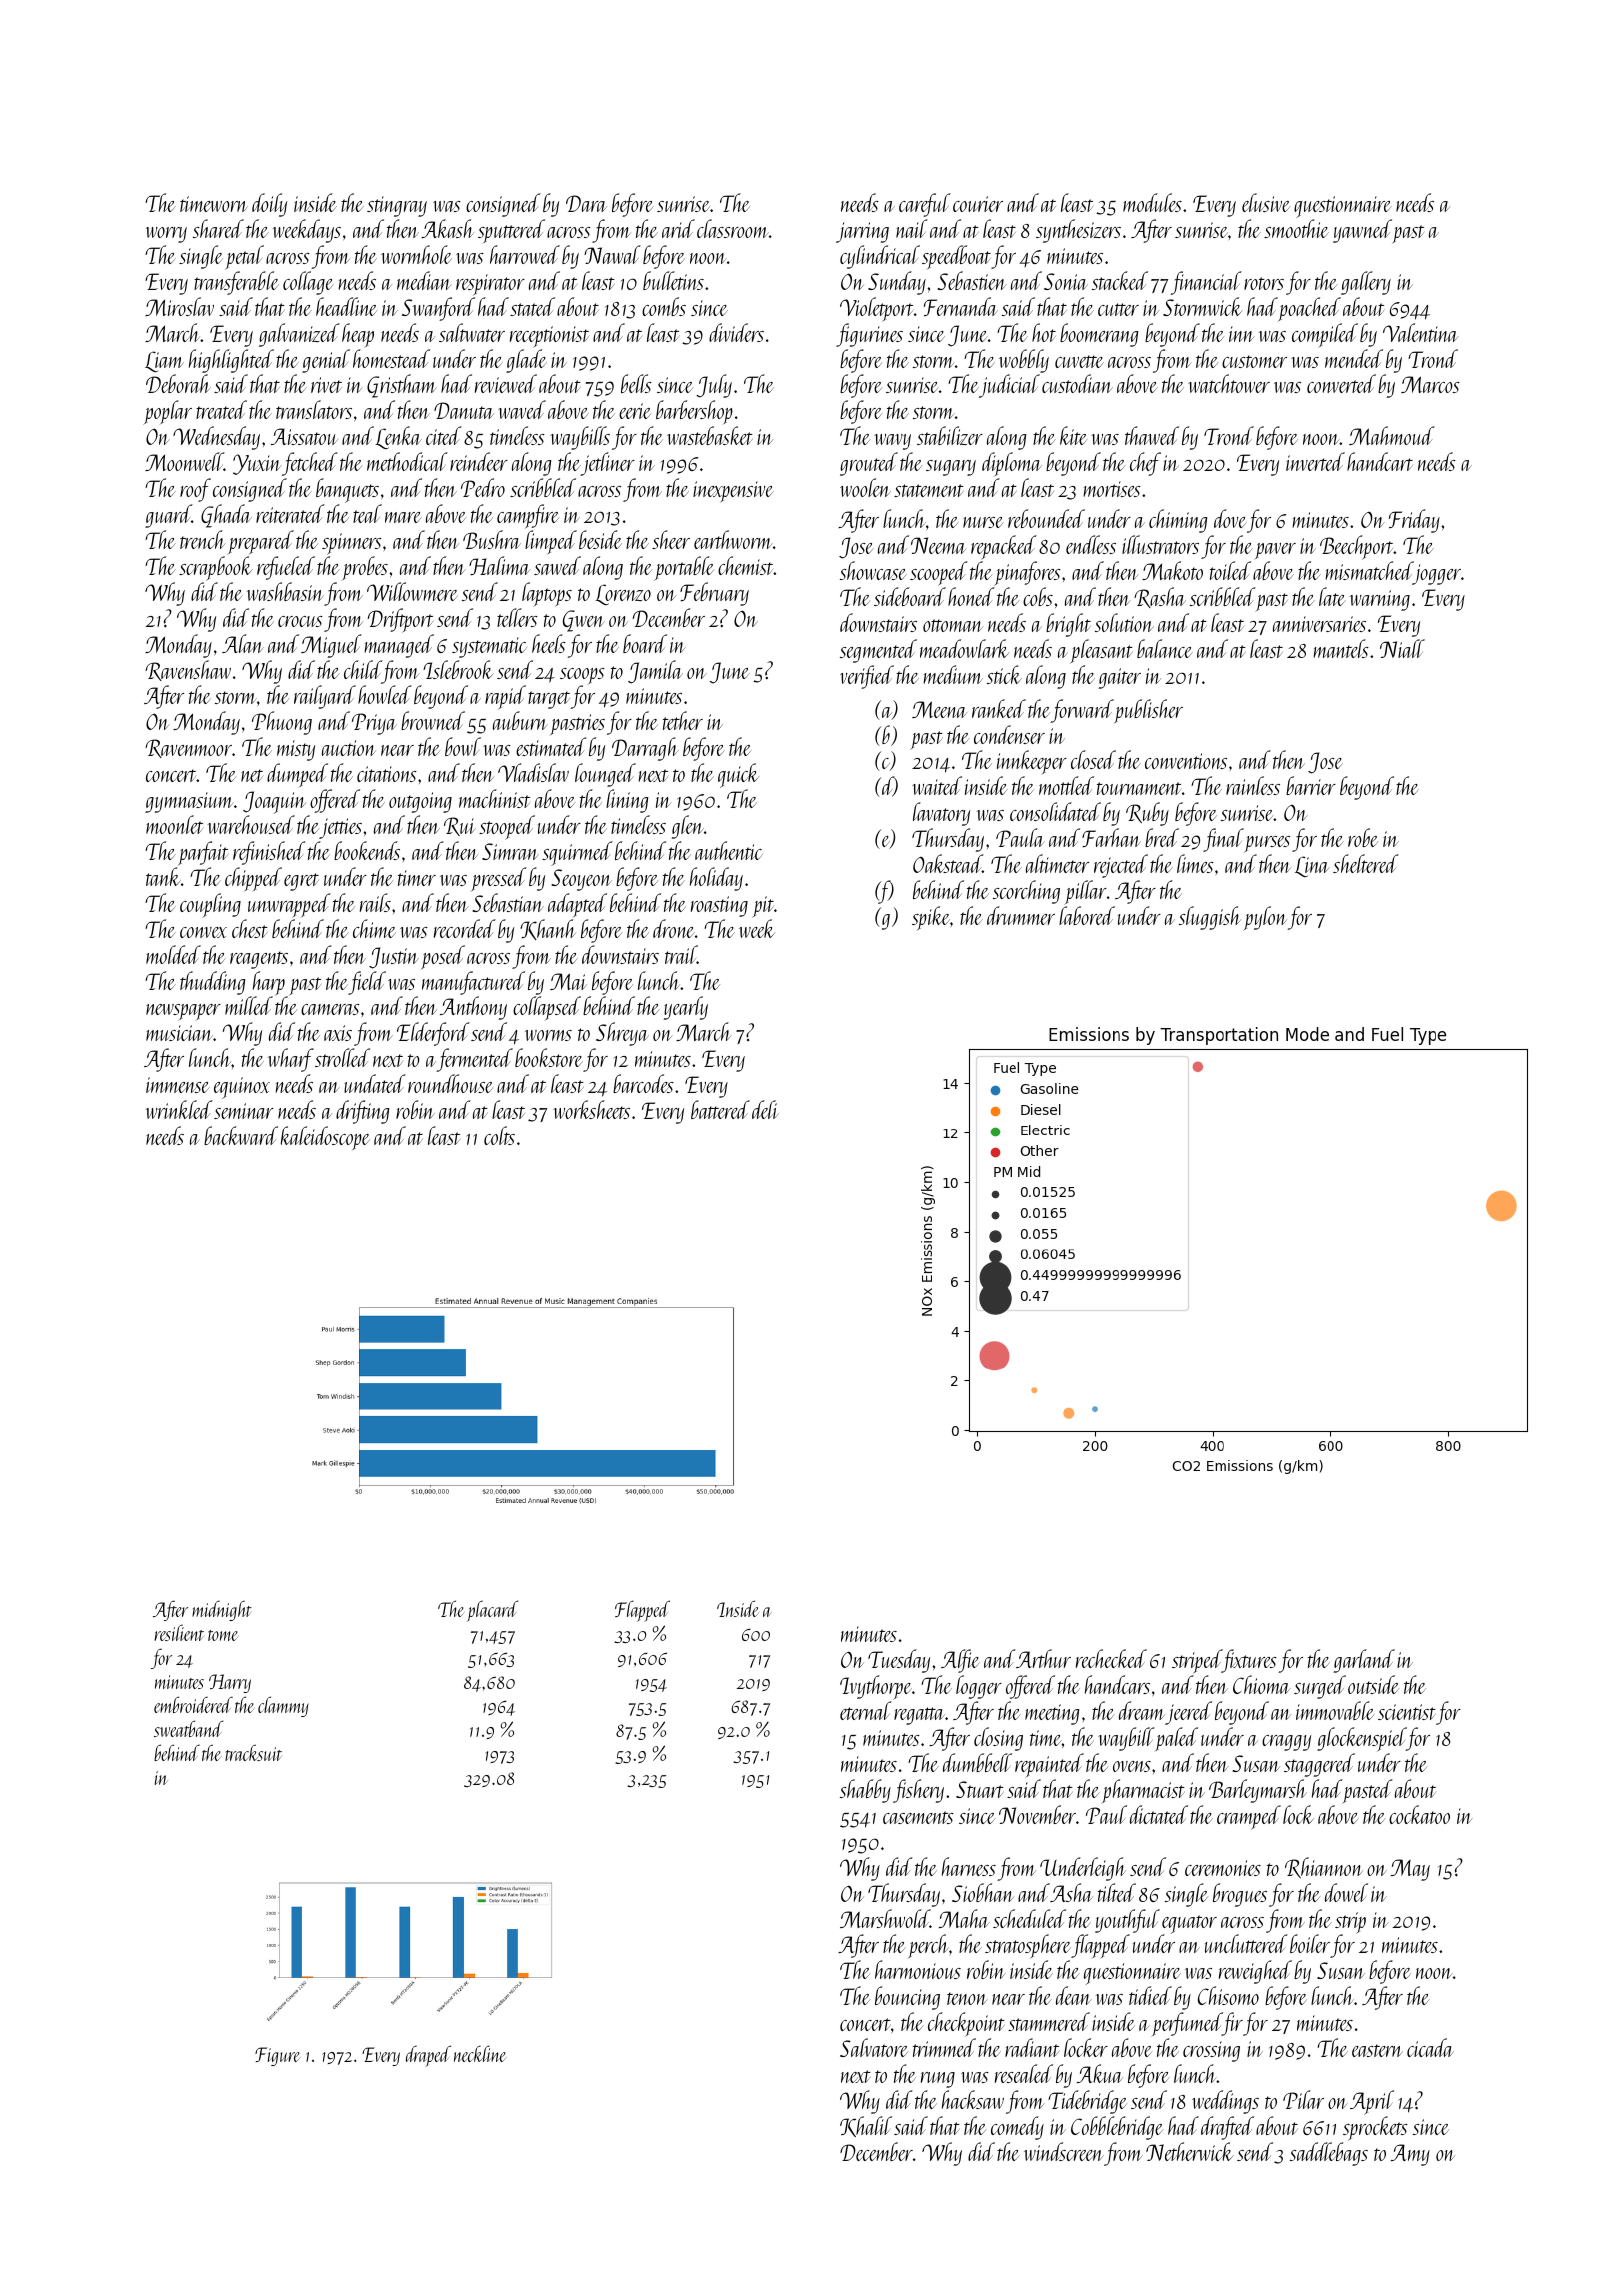 The height and width of the screenshot is (2292, 1620). I want to click on neckline, so click(480, 2053).
